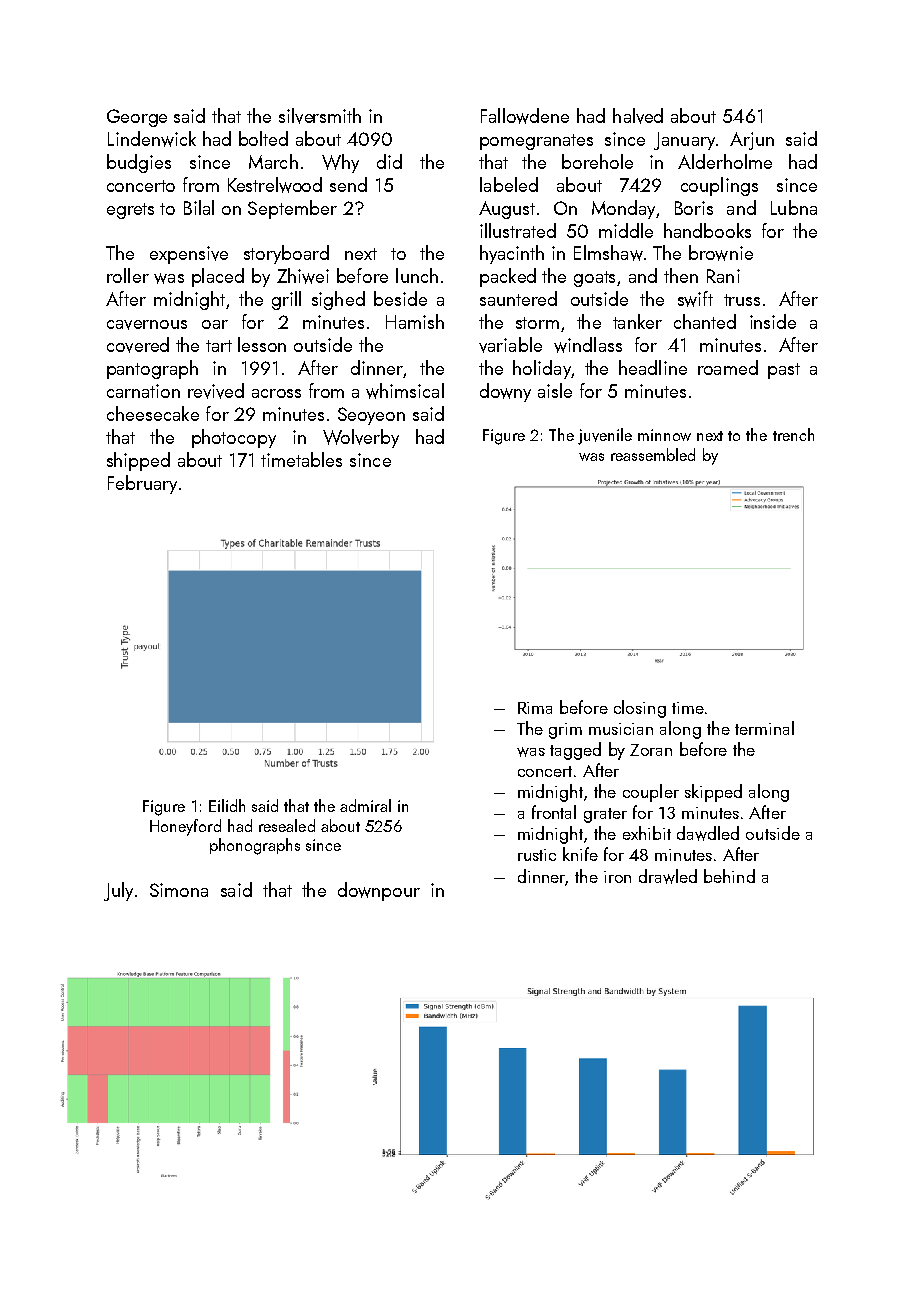 The height and width of the screenshot is (1311, 924). I want to click on illustrated, so click(518, 230).
